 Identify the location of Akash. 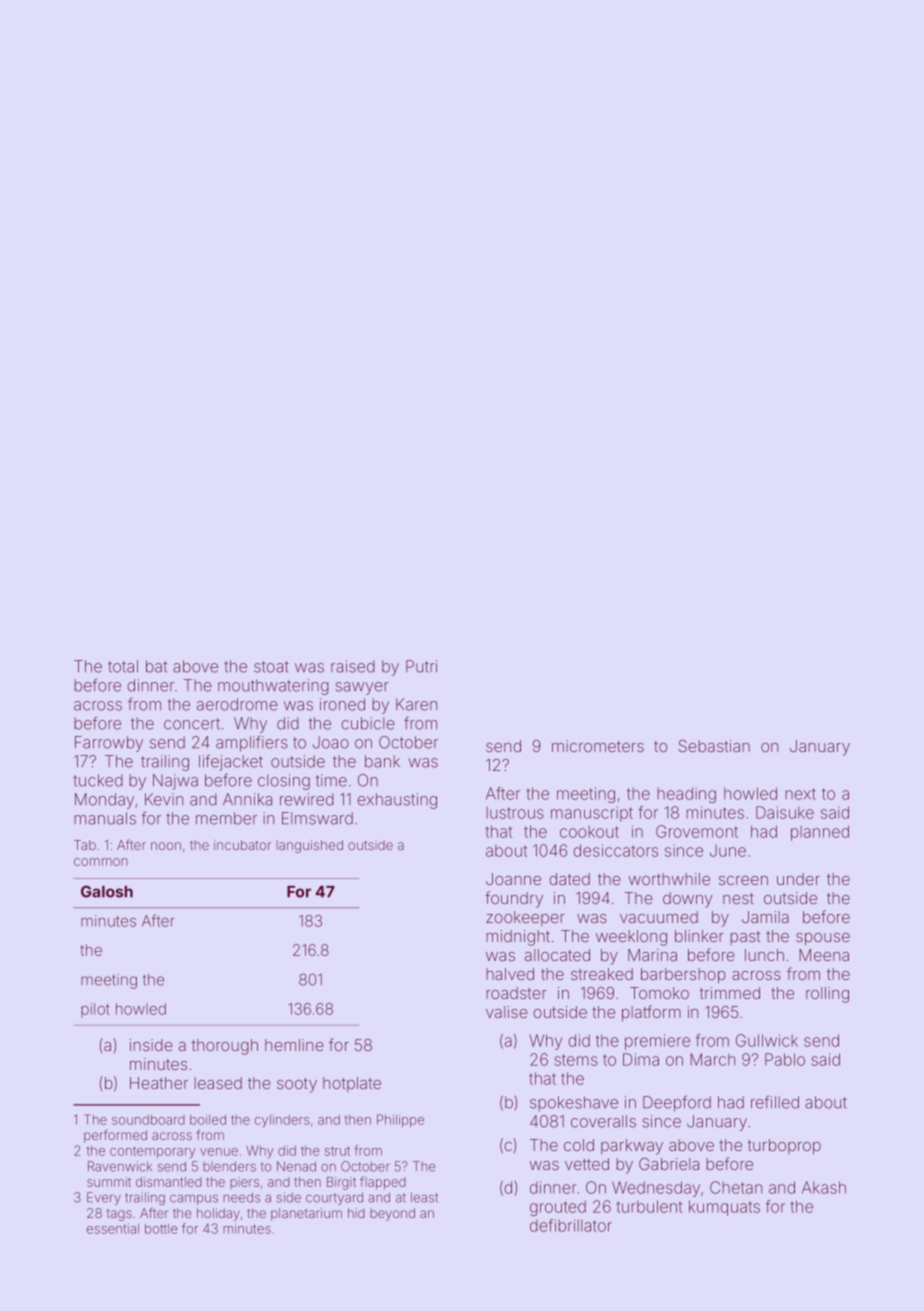
(824, 1187).
